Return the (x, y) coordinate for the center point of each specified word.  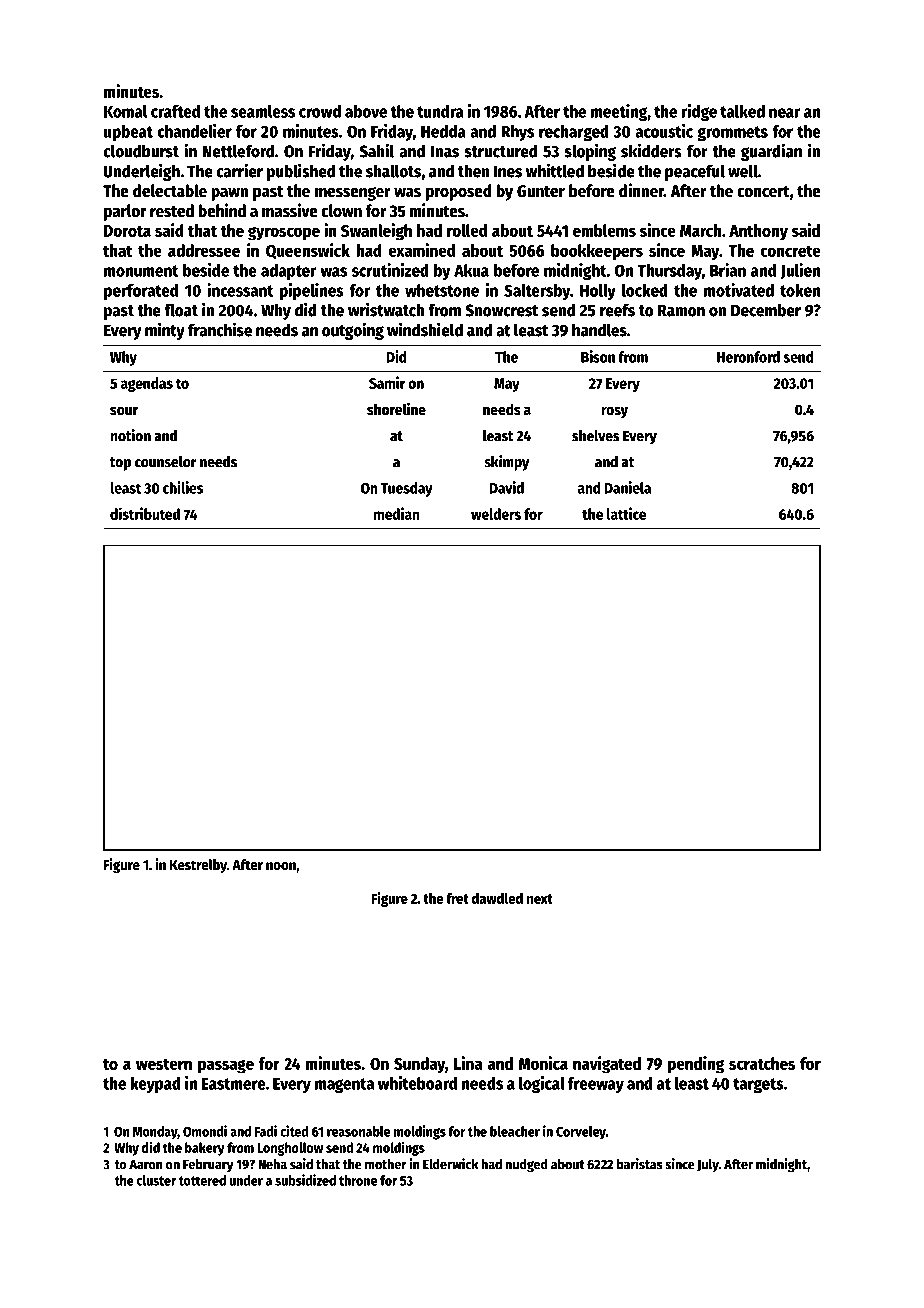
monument (141, 271)
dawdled (497, 898)
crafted (175, 111)
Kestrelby (198, 866)
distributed (145, 513)
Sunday (419, 1065)
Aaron (146, 1164)
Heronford (748, 357)
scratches (762, 1063)
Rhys (517, 133)
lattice (626, 513)
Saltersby (537, 292)
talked (742, 111)
